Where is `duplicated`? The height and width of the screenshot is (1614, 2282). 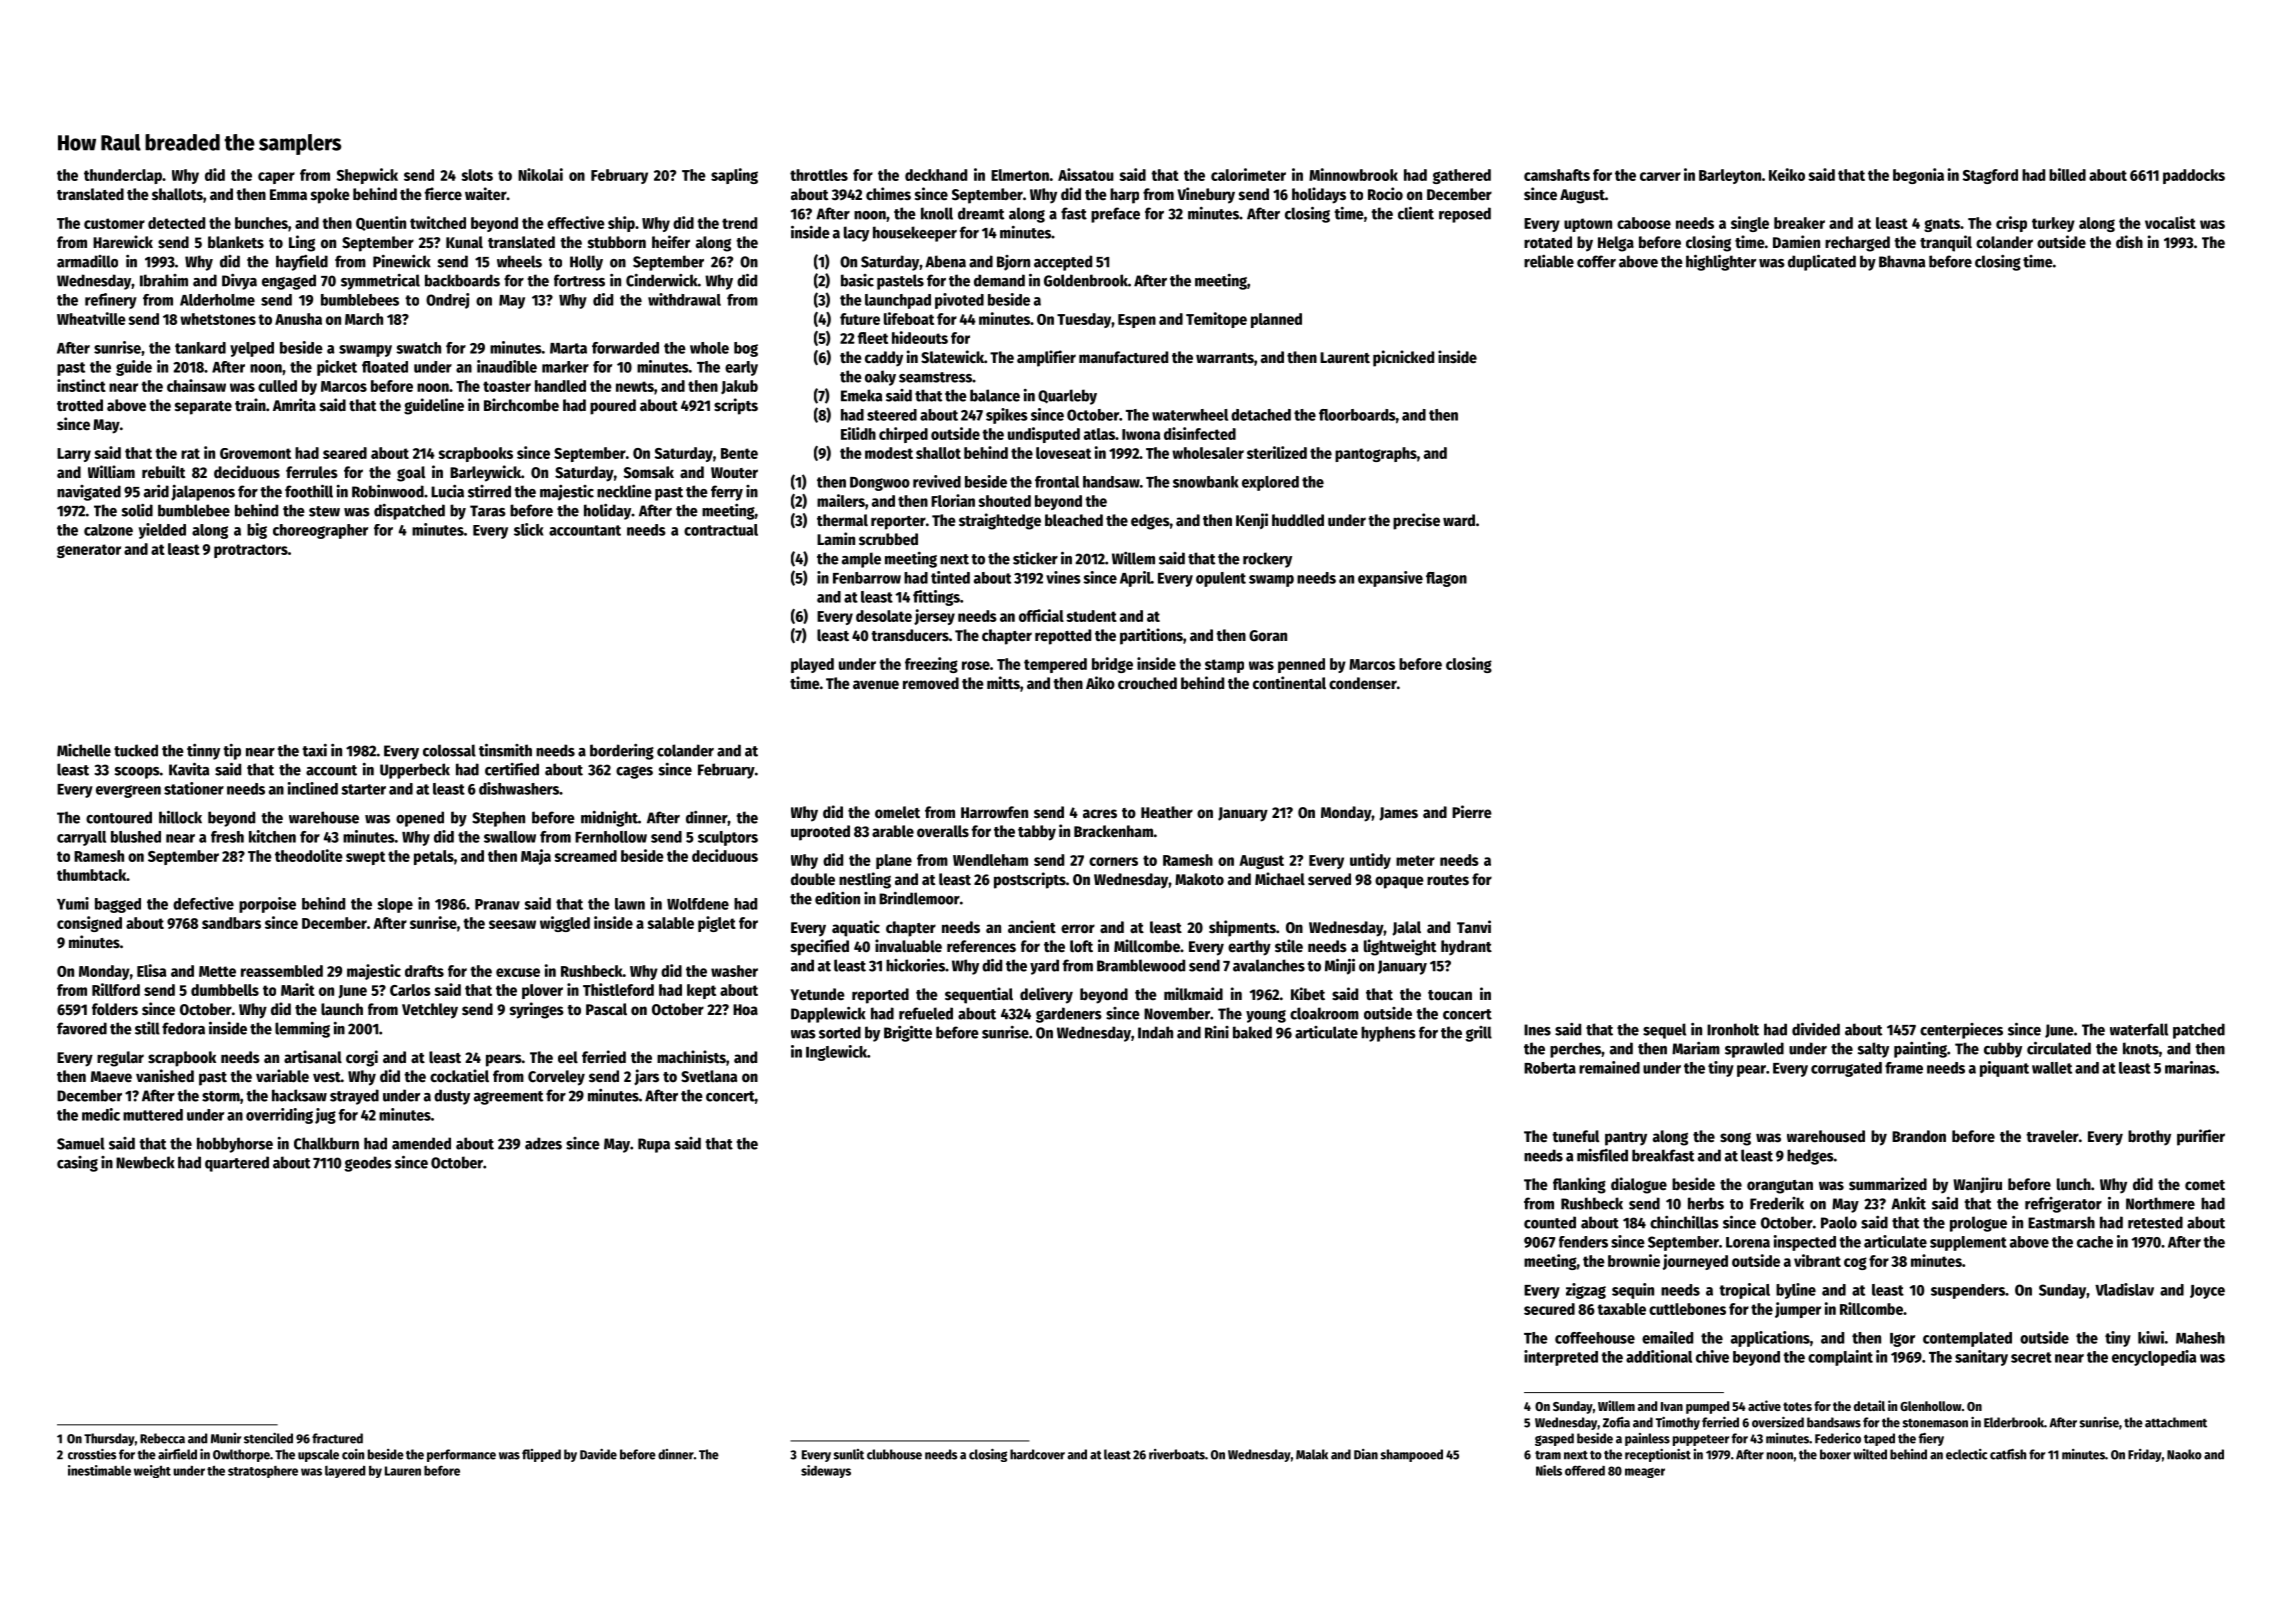
duplicated is located at coordinates (1822, 262).
